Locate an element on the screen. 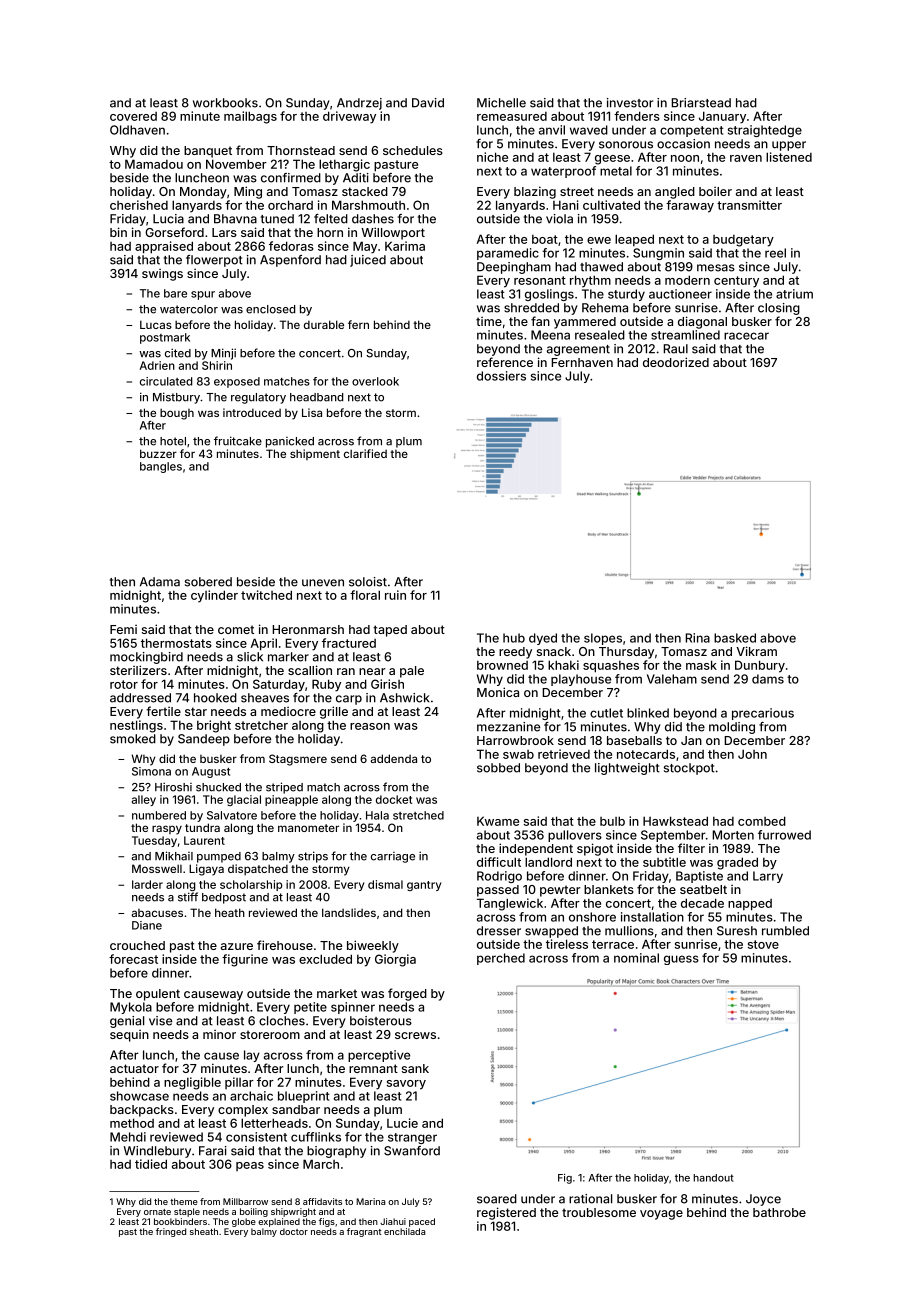 This screenshot has width=924, height=1308. paramedic is located at coordinates (508, 254).
